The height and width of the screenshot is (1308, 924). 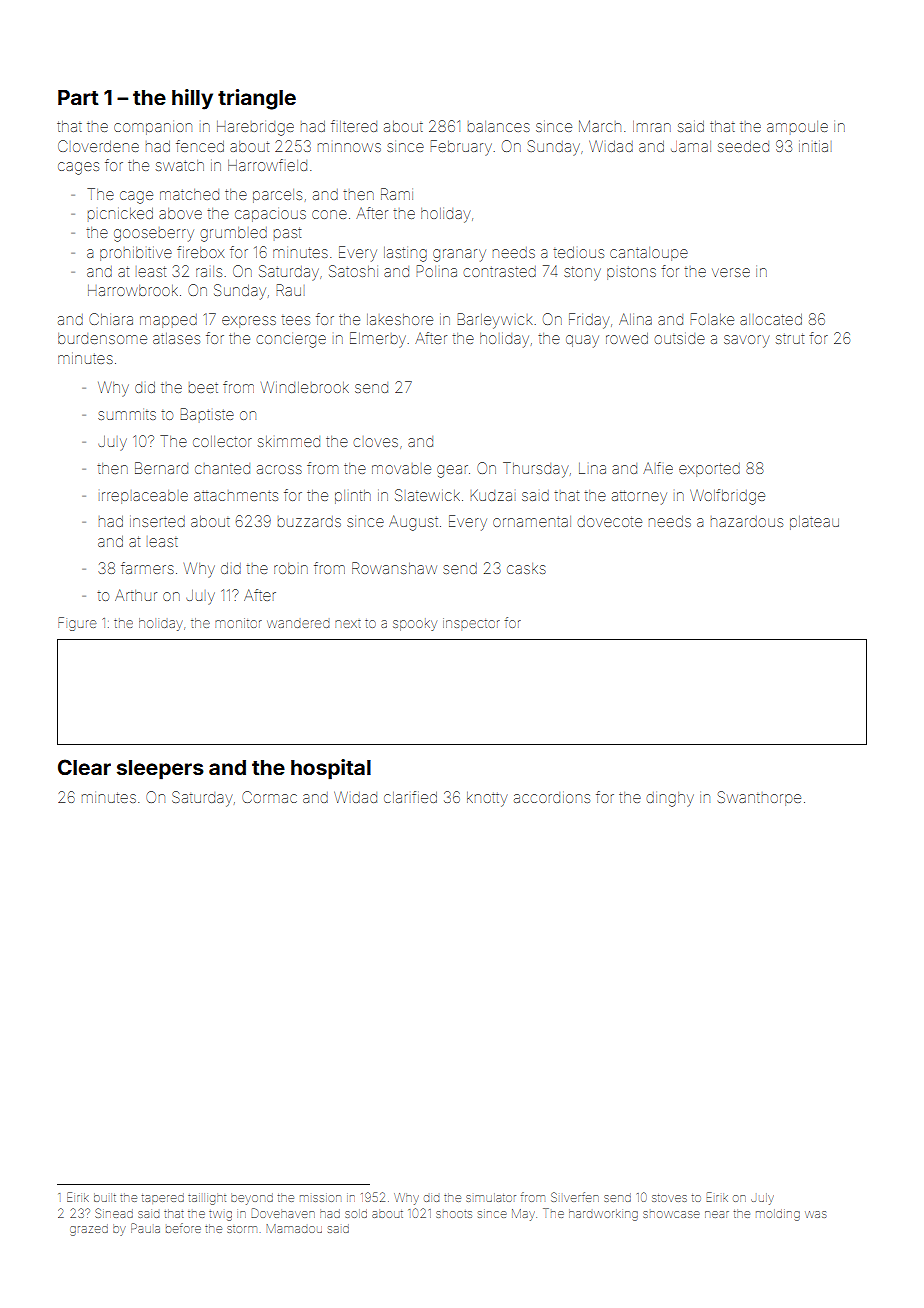 I want to click on Baptiste, so click(x=207, y=414).
